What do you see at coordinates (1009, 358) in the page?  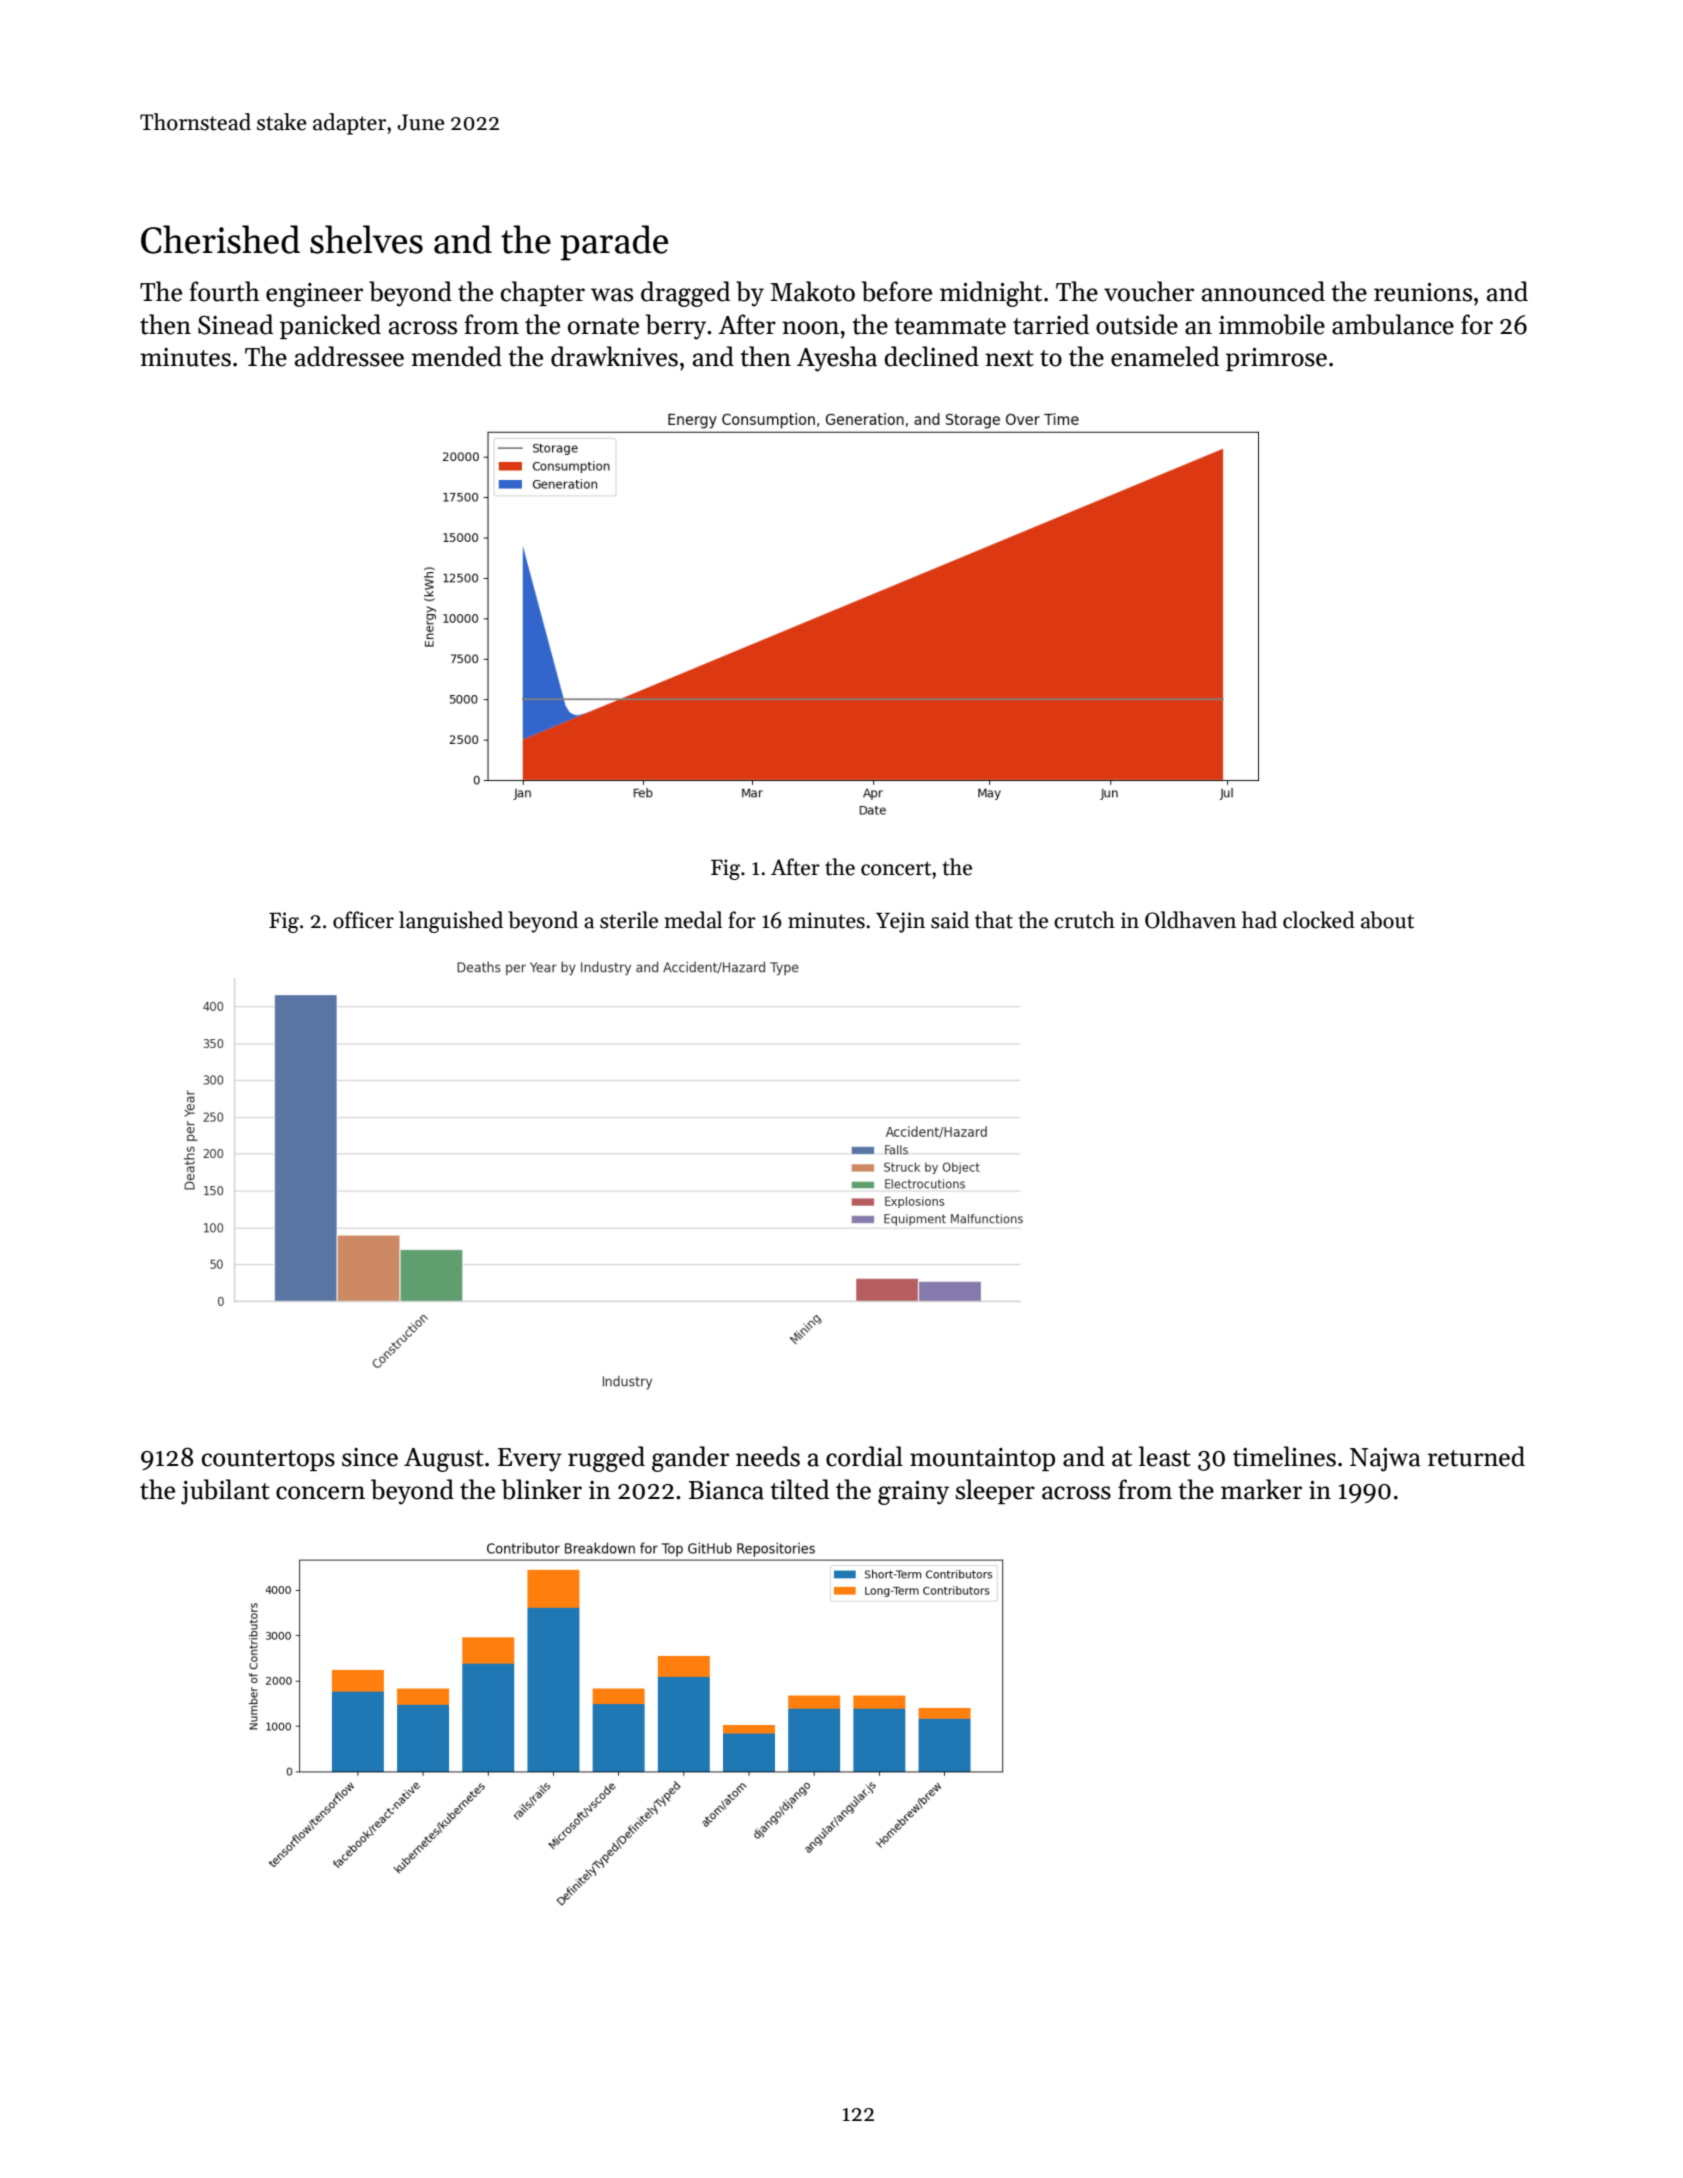 I see `next` at bounding box center [1009, 358].
